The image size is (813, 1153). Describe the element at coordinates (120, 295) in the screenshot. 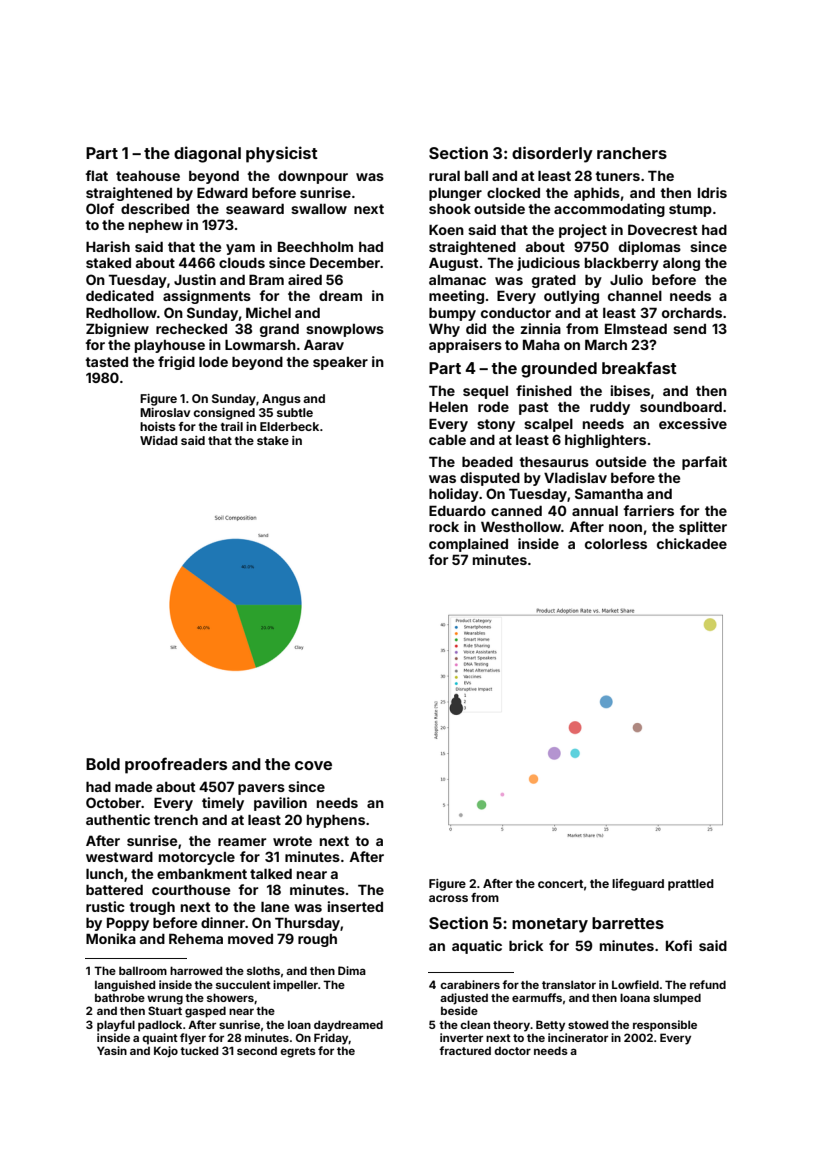

I see `dedicated` at that location.
